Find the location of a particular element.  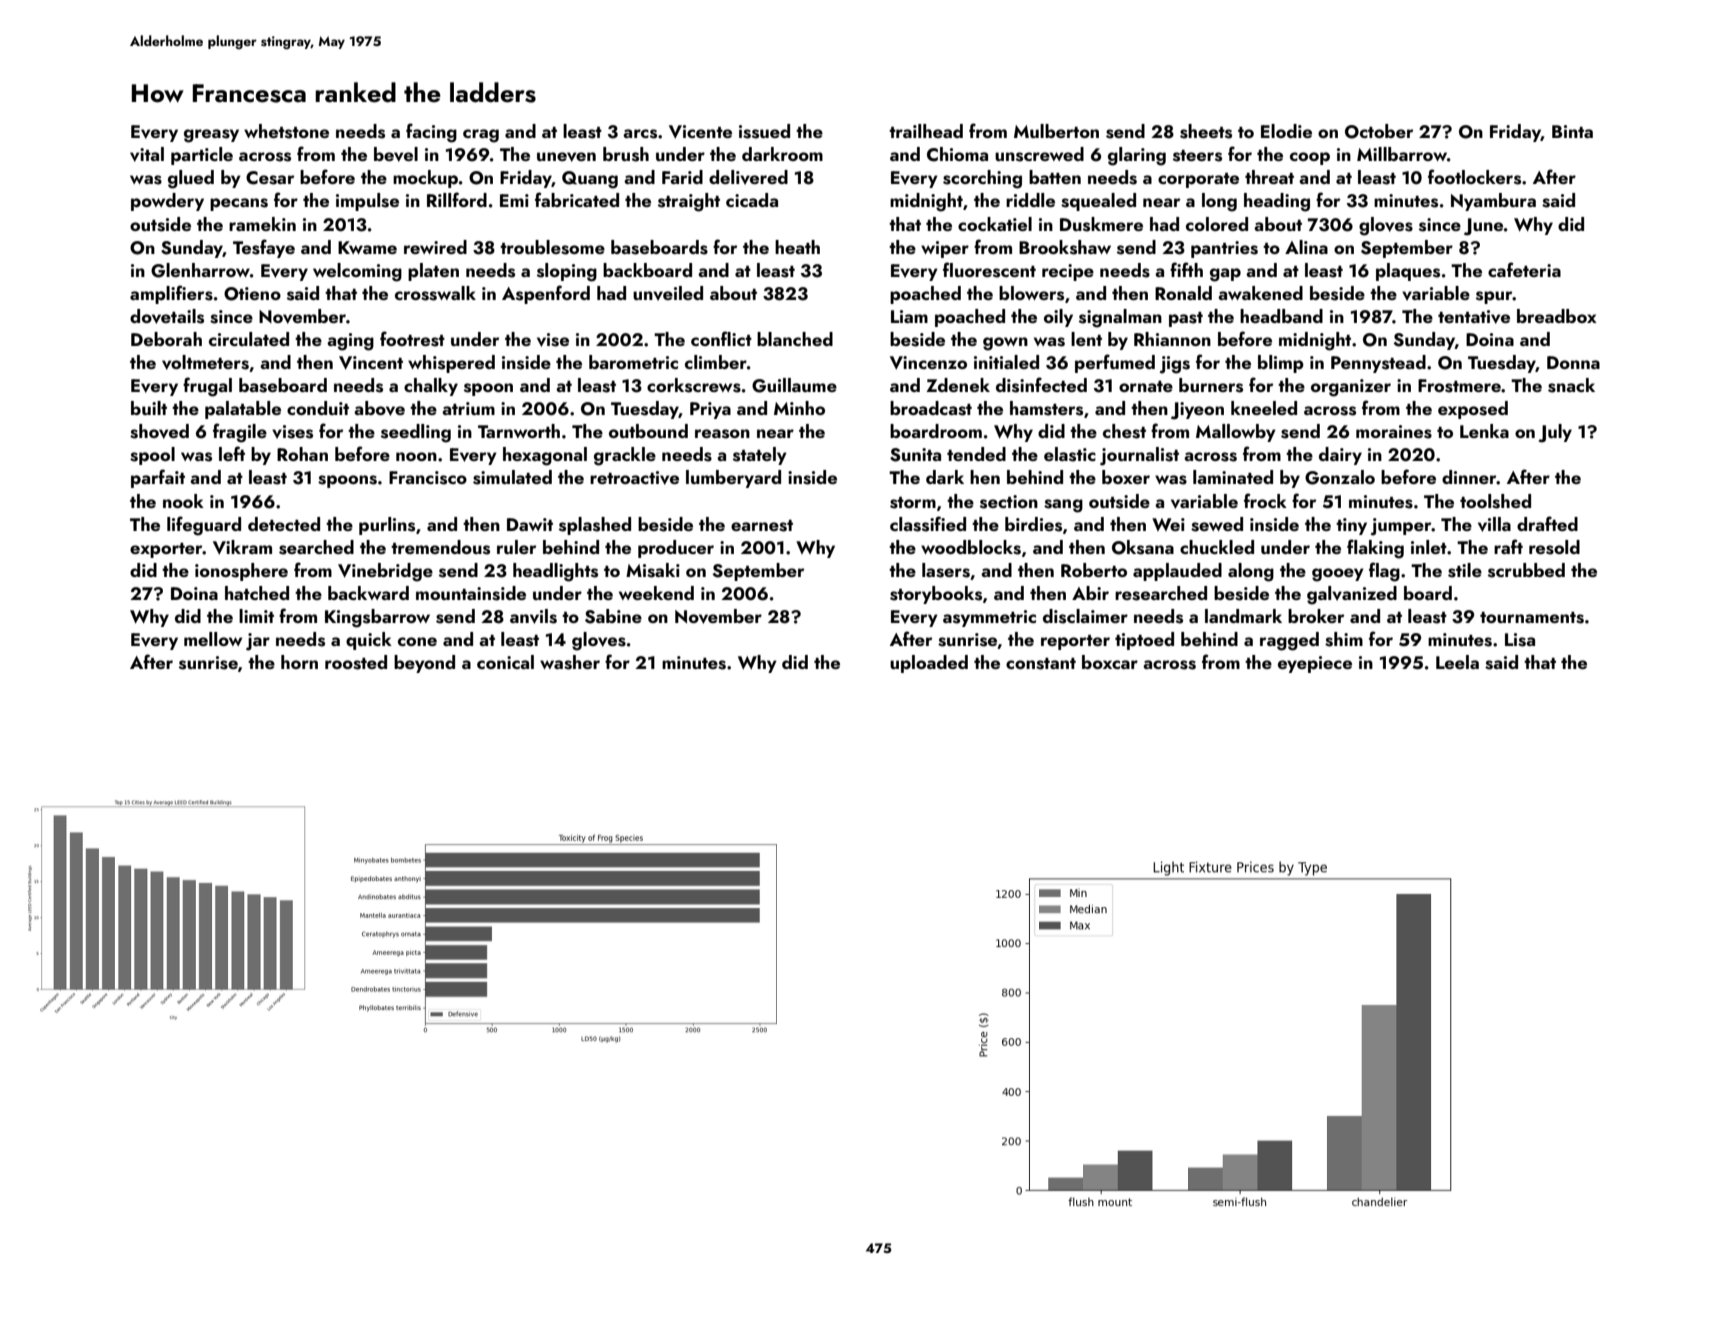

Elodie is located at coordinates (1286, 131).
